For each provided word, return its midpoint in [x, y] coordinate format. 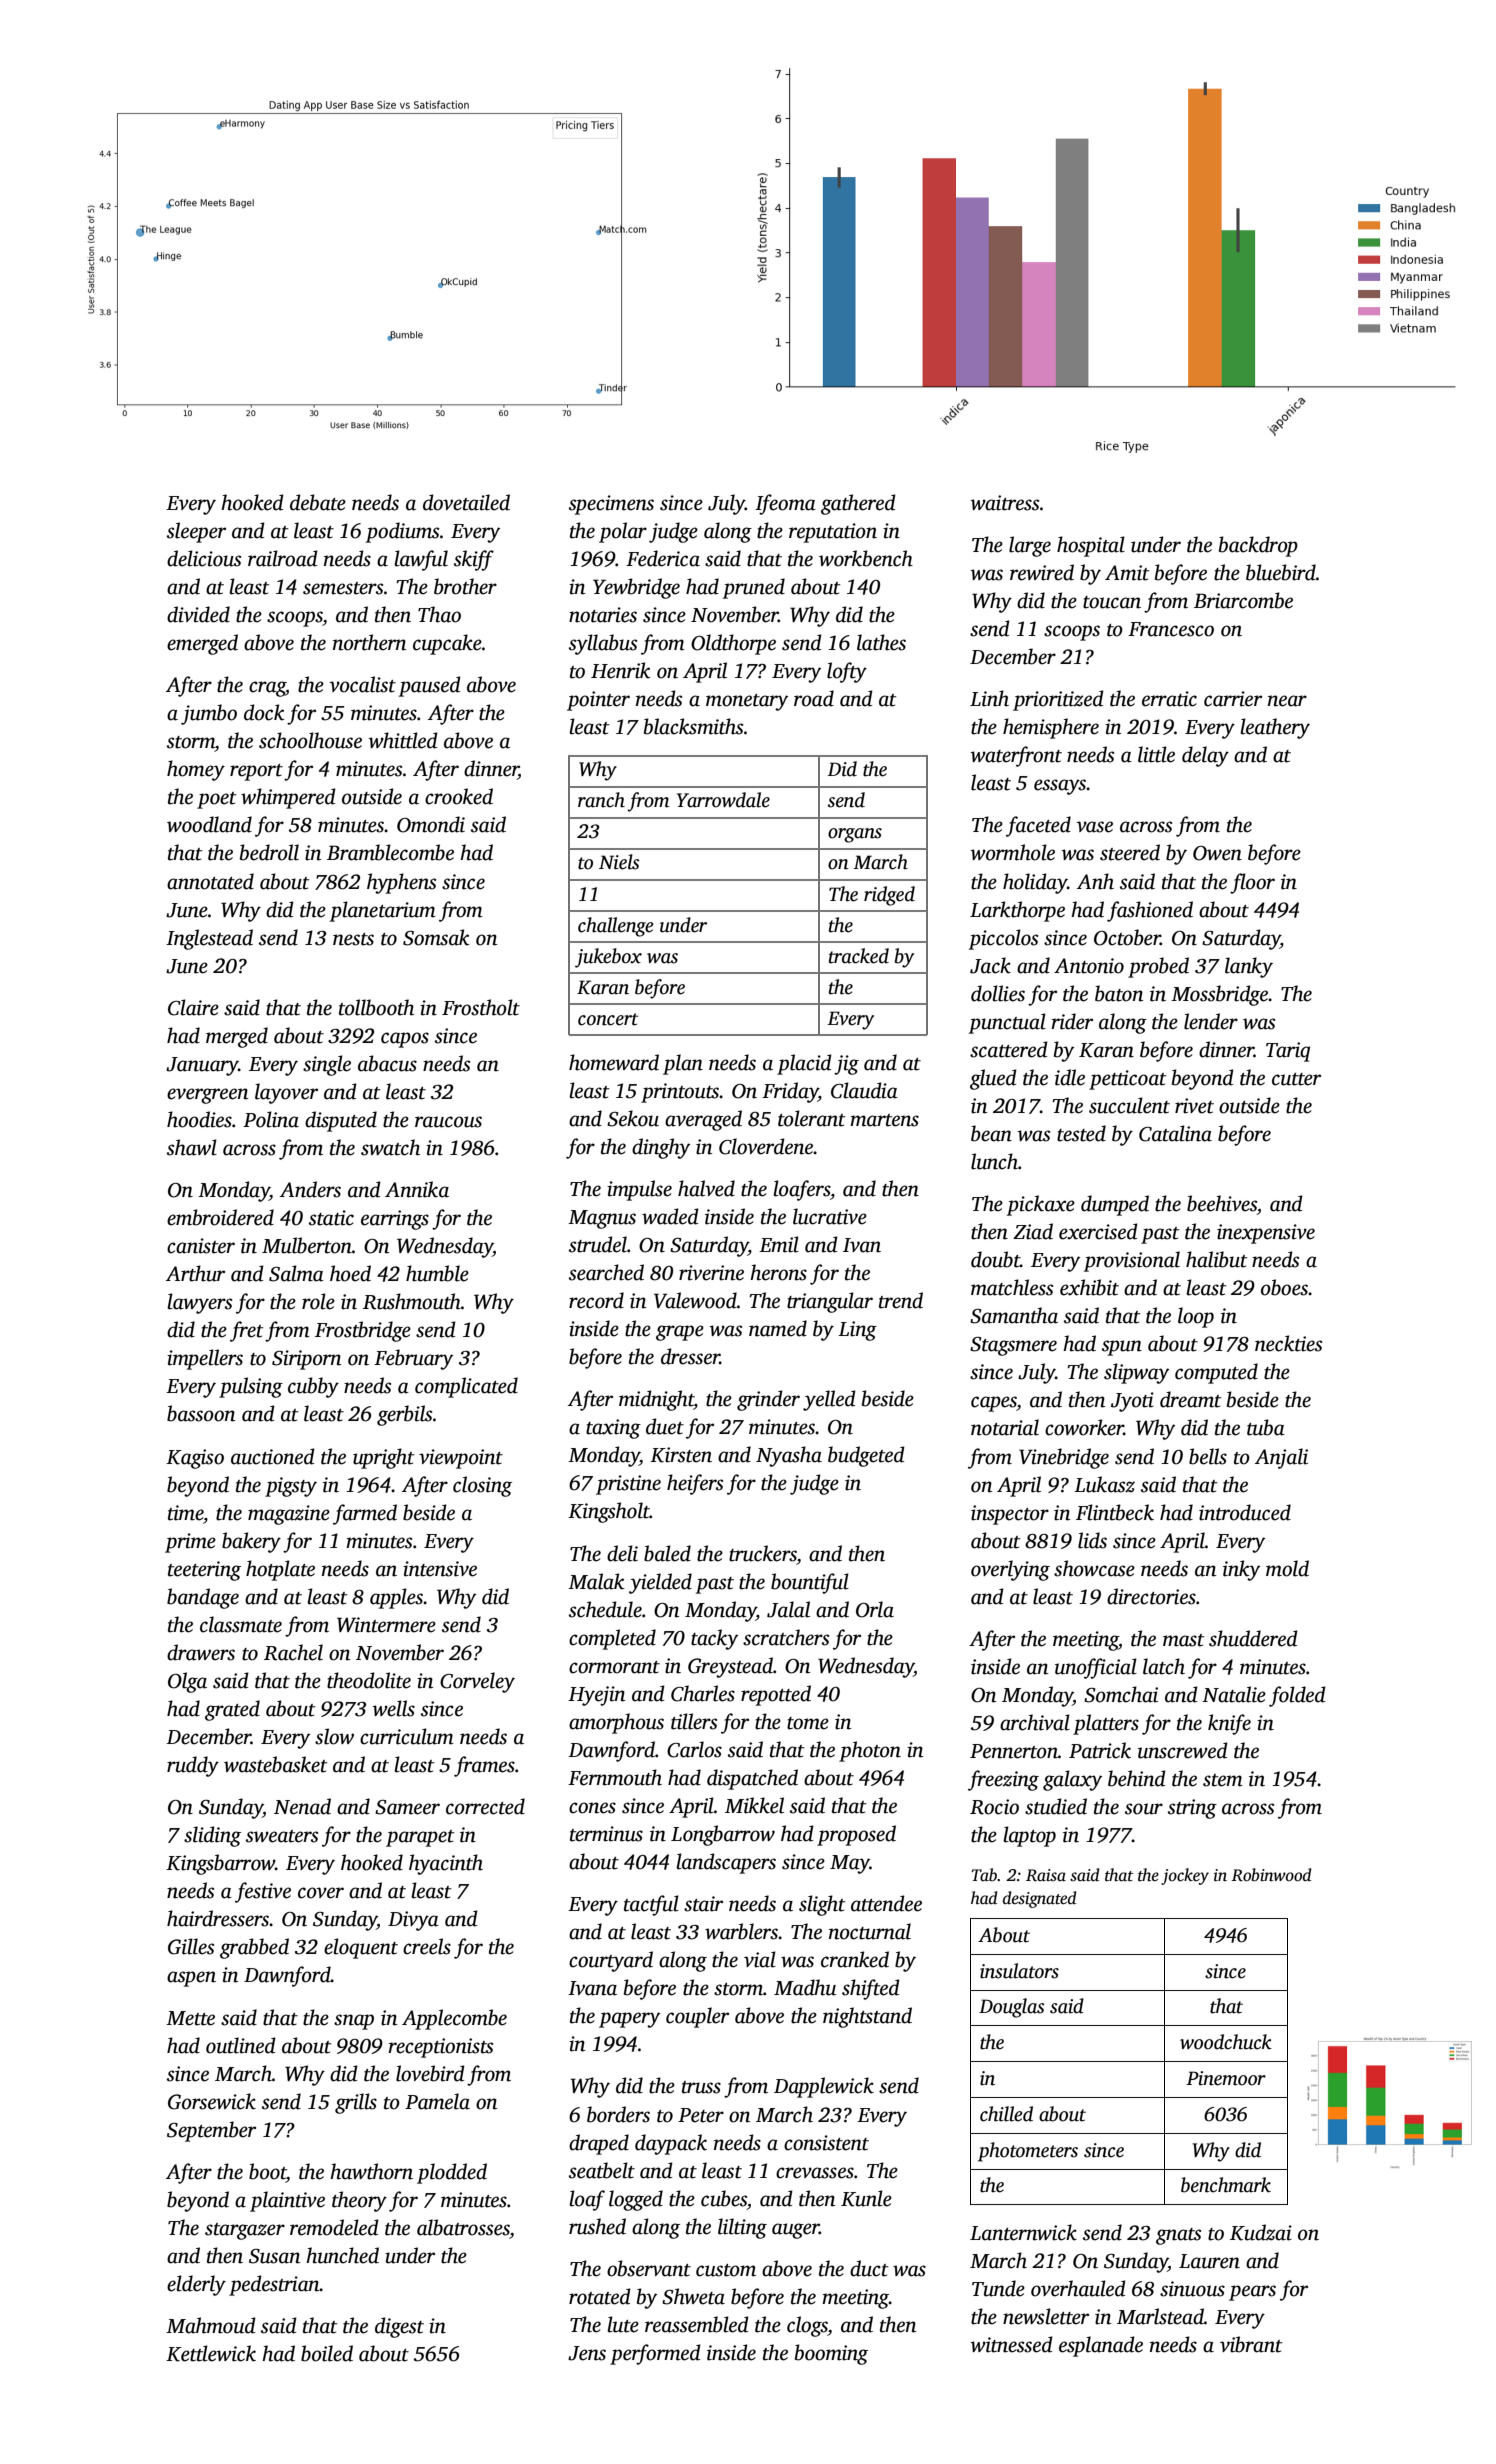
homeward [614, 1062]
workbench [866, 558]
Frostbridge [363, 1331]
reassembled [697, 2324]
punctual [1007, 1023]
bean [991, 1133]
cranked [855, 1959]
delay [1205, 756]
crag [267, 689]
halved [706, 1188]
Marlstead [1160, 2316]
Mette [190, 2018]
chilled [1006, 2114]
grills [356, 2103]
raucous [448, 1122]
